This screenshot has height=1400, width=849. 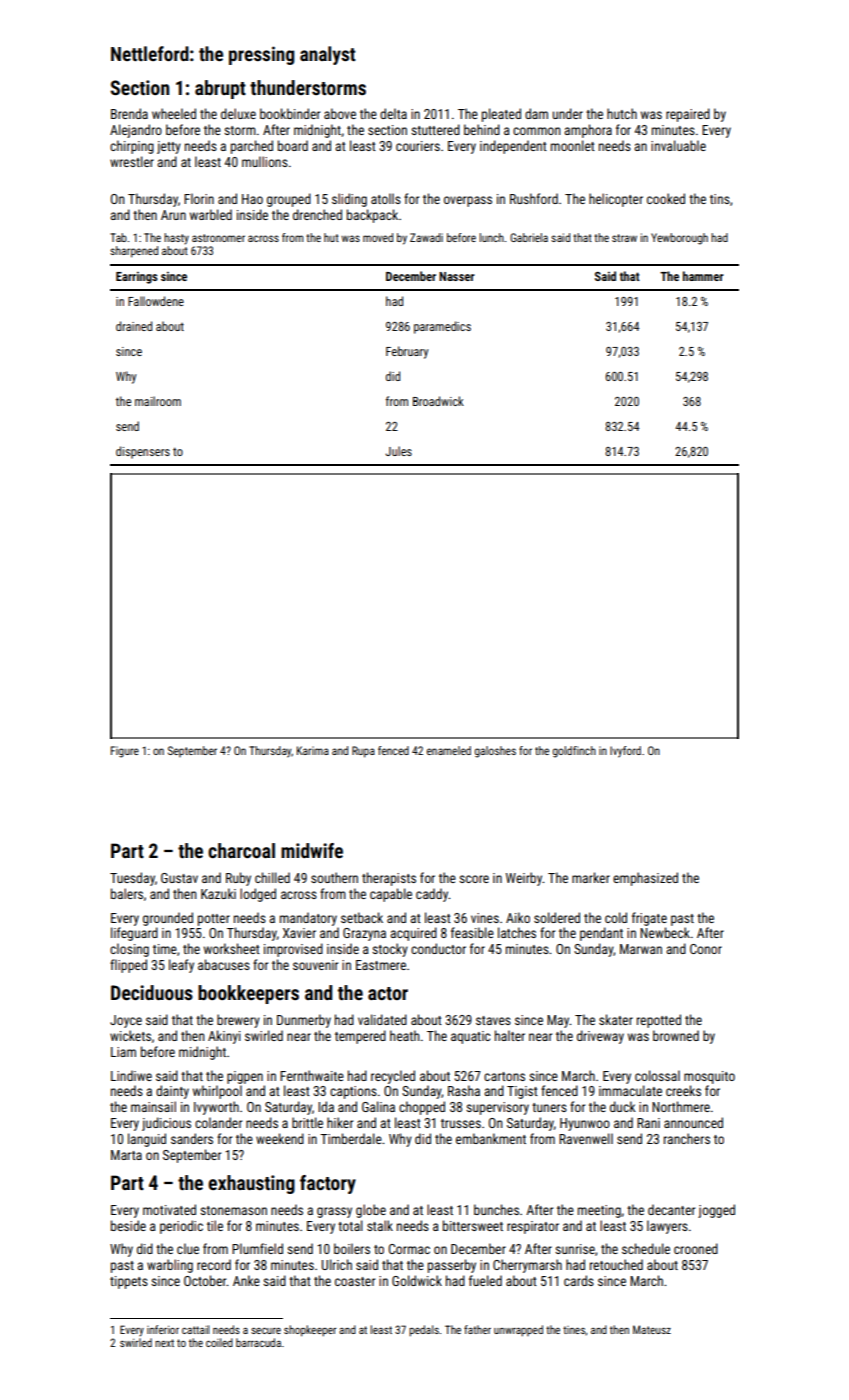 What do you see at coordinates (252, 147) in the screenshot?
I see `parched` at bounding box center [252, 147].
